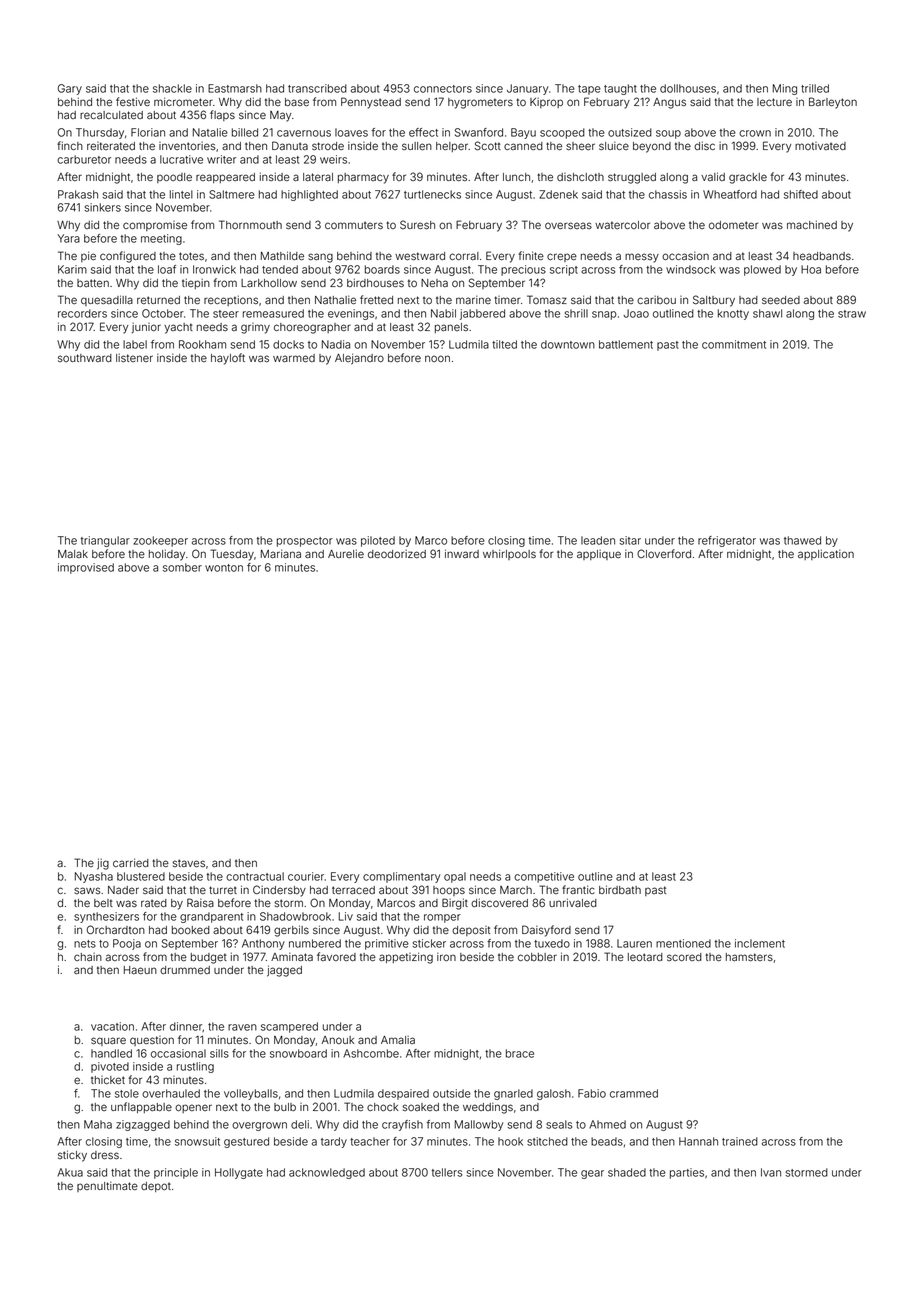 Image resolution: width=924 pixels, height=1308 pixels. Describe the element at coordinates (447, 1172) in the screenshot. I see `tellers` at that location.
